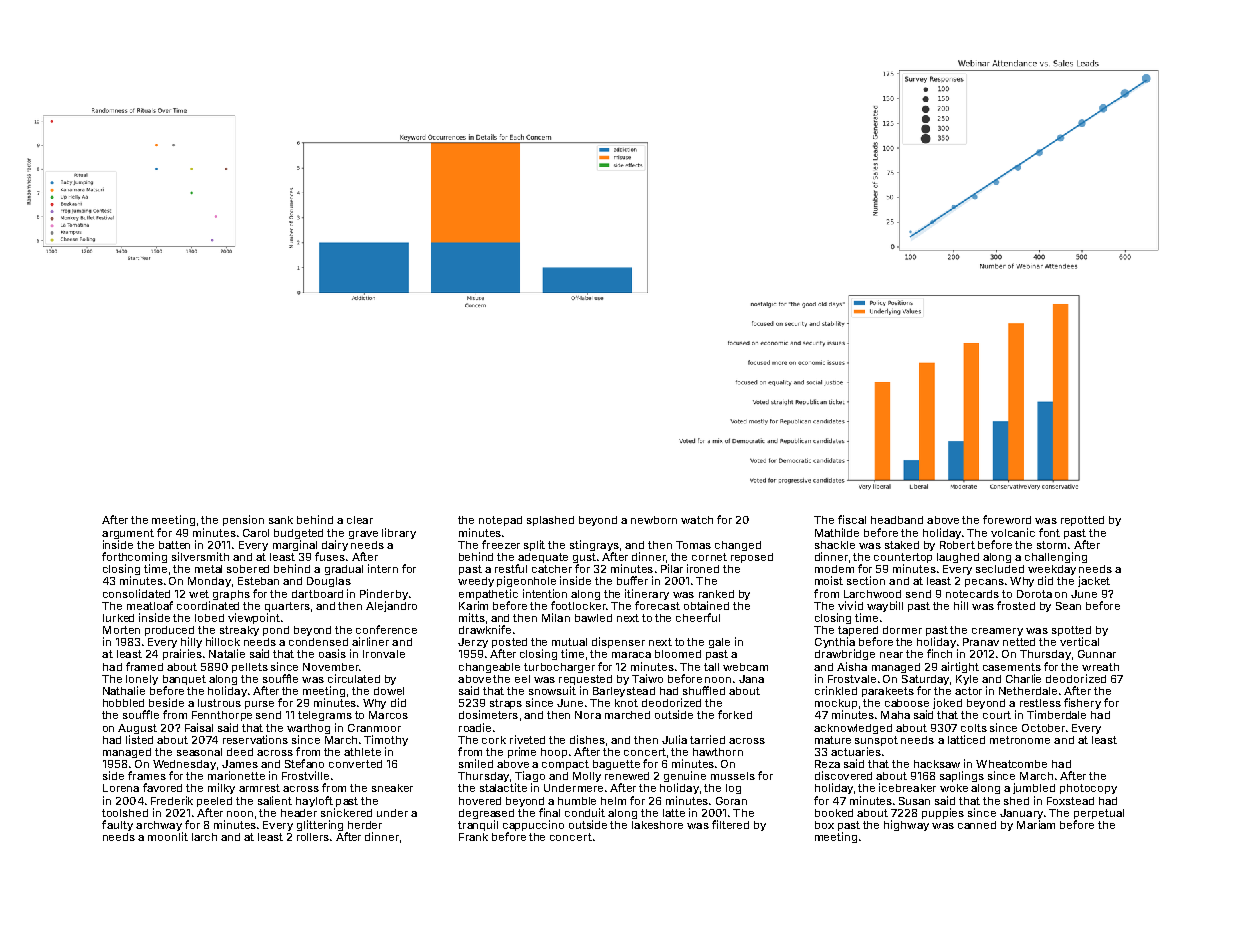 This document has width=1233, height=952. What do you see at coordinates (259, 705) in the document?
I see `purse` at bounding box center [259, 705].
